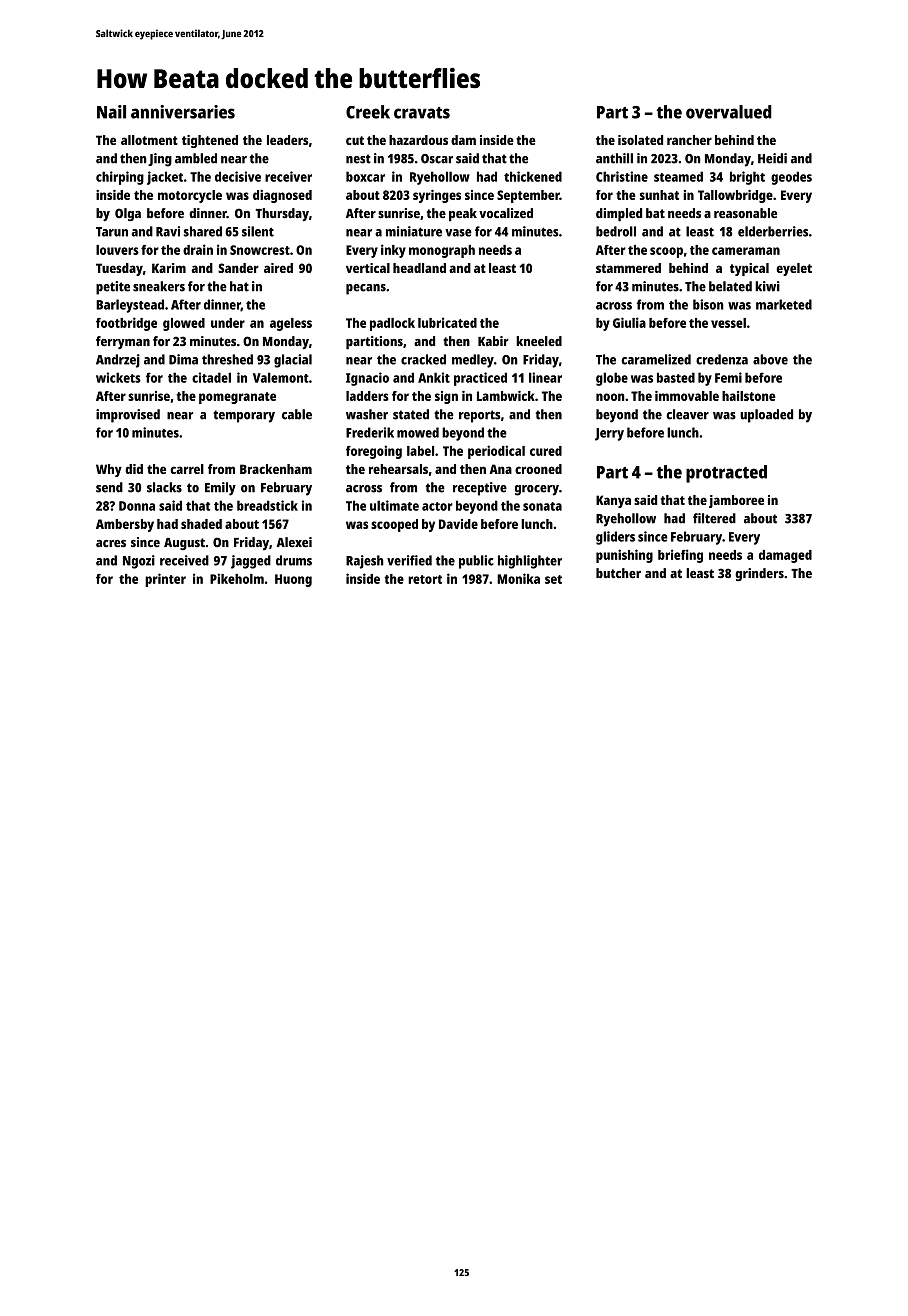 This screenshot has height=1316, width=908. I want to click on Nail, so click(111, 112).
